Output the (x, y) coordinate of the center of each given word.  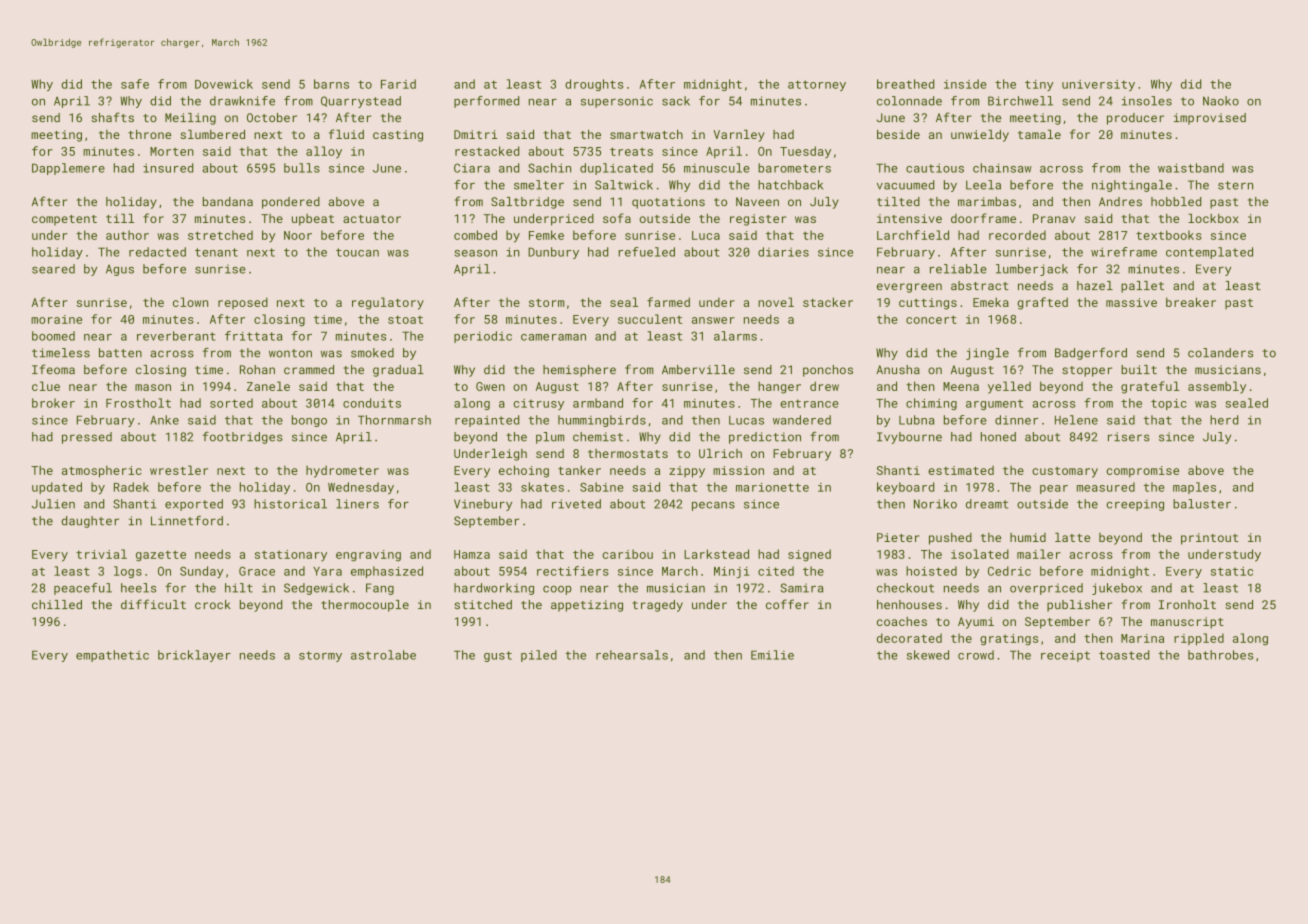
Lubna (916, 420)
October (272, 117)
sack (676, 101)
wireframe (1124, 252)
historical (290, 504)
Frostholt (138, 403)
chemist (598, 437)
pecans (713, 506)
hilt (239, 588)
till (120, 218)
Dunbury (553, 253)
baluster (1202, 504)
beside (898, 134)
